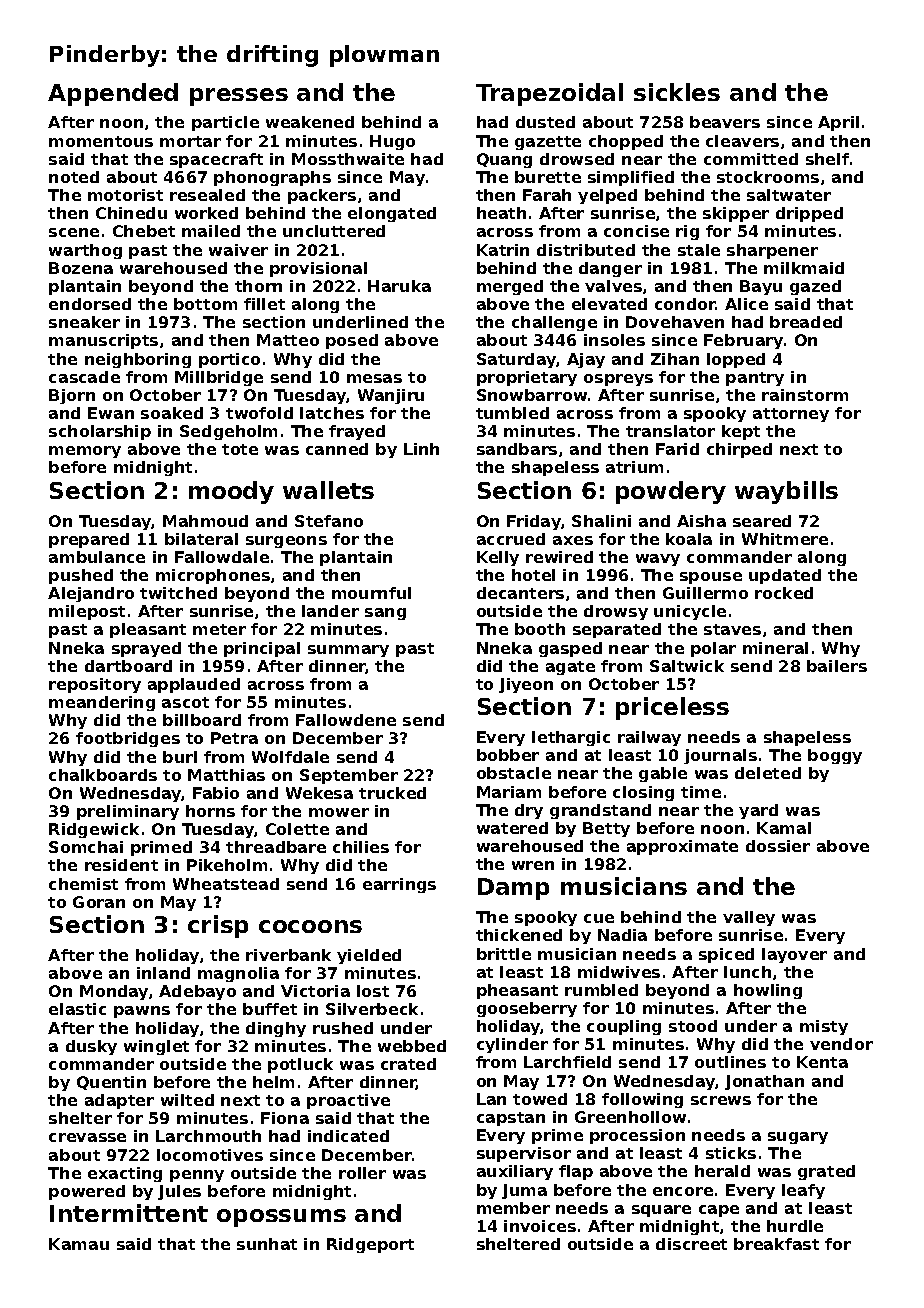 Image resolution: width=924 pixels, height=1308 pixels. I want to click on Jiyeon, so click(526, 685).
